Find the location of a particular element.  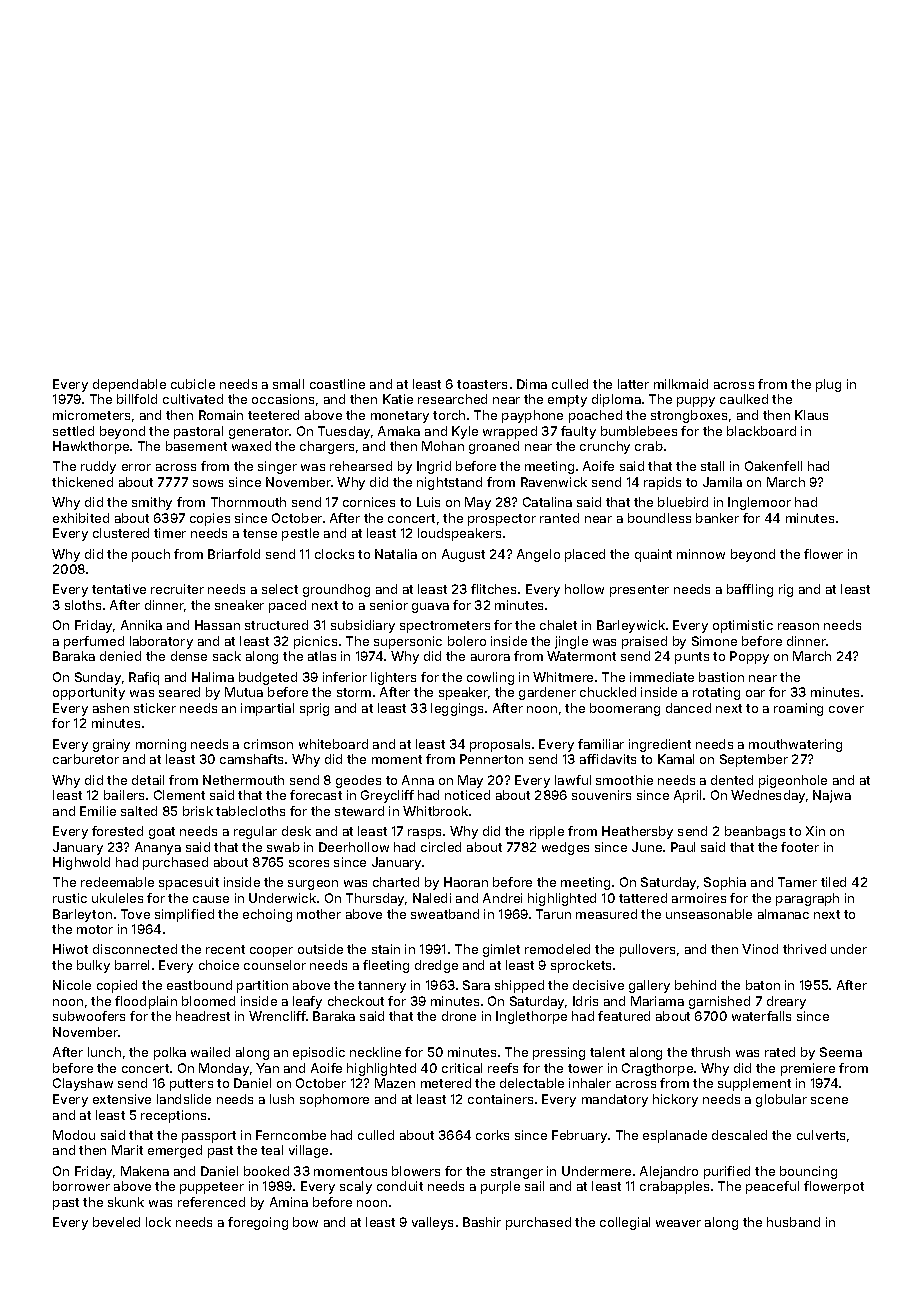

Klaus is located at coordinates (811, 415).
